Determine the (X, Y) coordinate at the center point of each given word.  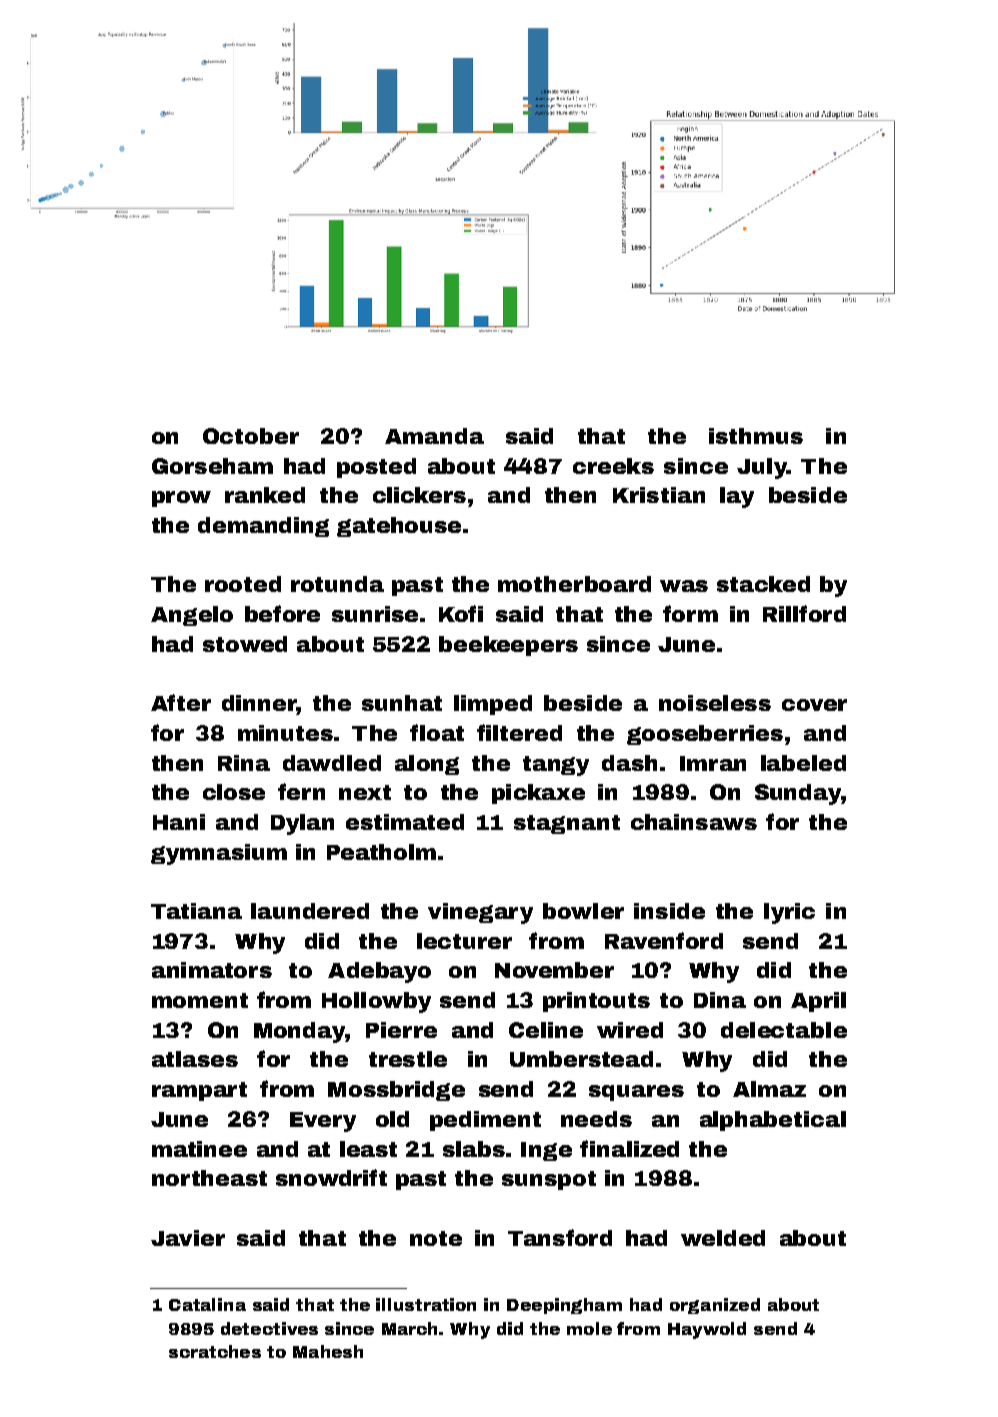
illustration (426, 1304)
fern (301, 791)
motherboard (574, 584)
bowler (583, 911)
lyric (789, 913)
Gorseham (212, 466)
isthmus (756, 436)
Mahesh (328, 1351)
